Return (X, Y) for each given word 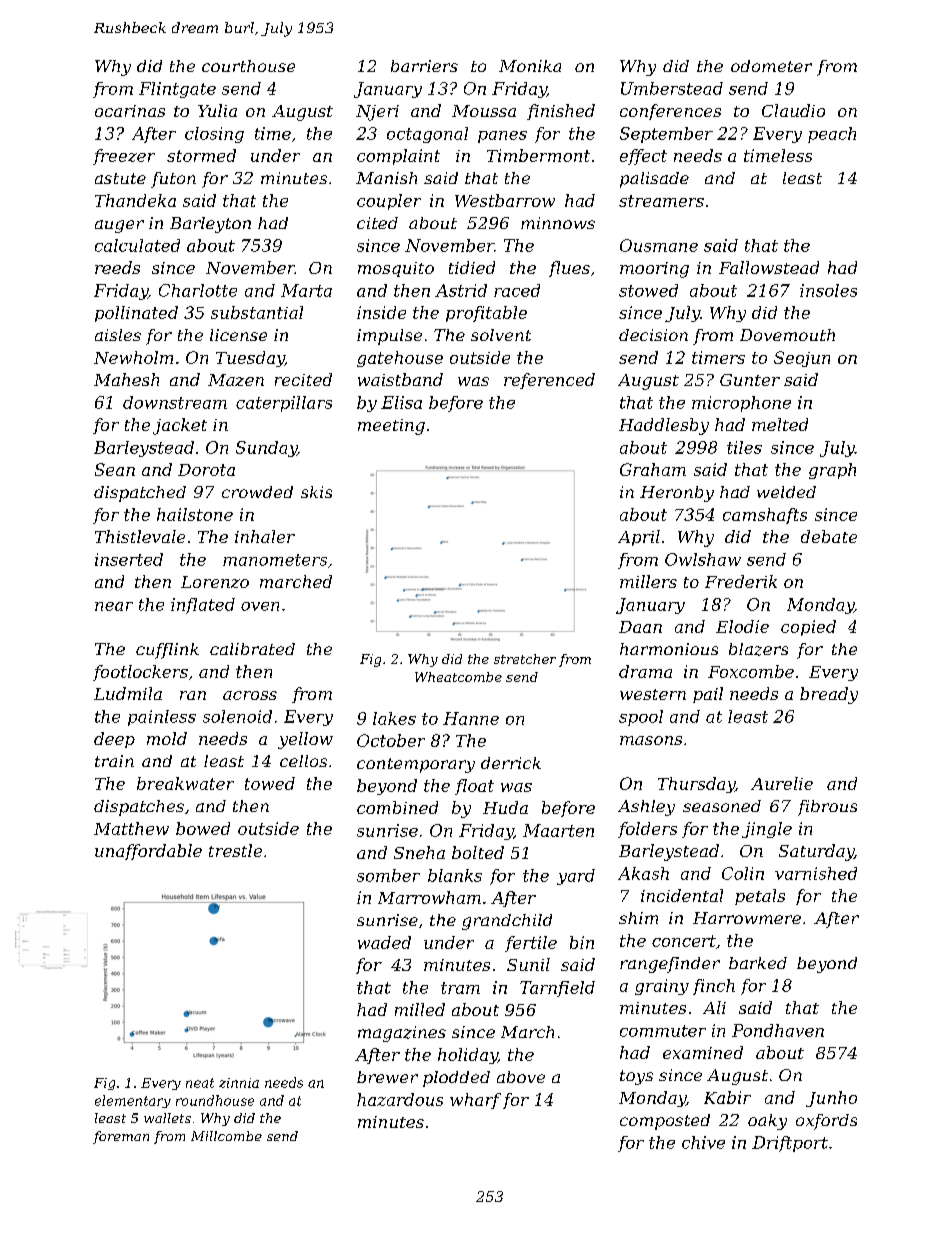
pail (708, 695)
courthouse (248, 66)
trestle (235, 850)
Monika (530, 66)
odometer (771, 66)
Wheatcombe (458, 677)
